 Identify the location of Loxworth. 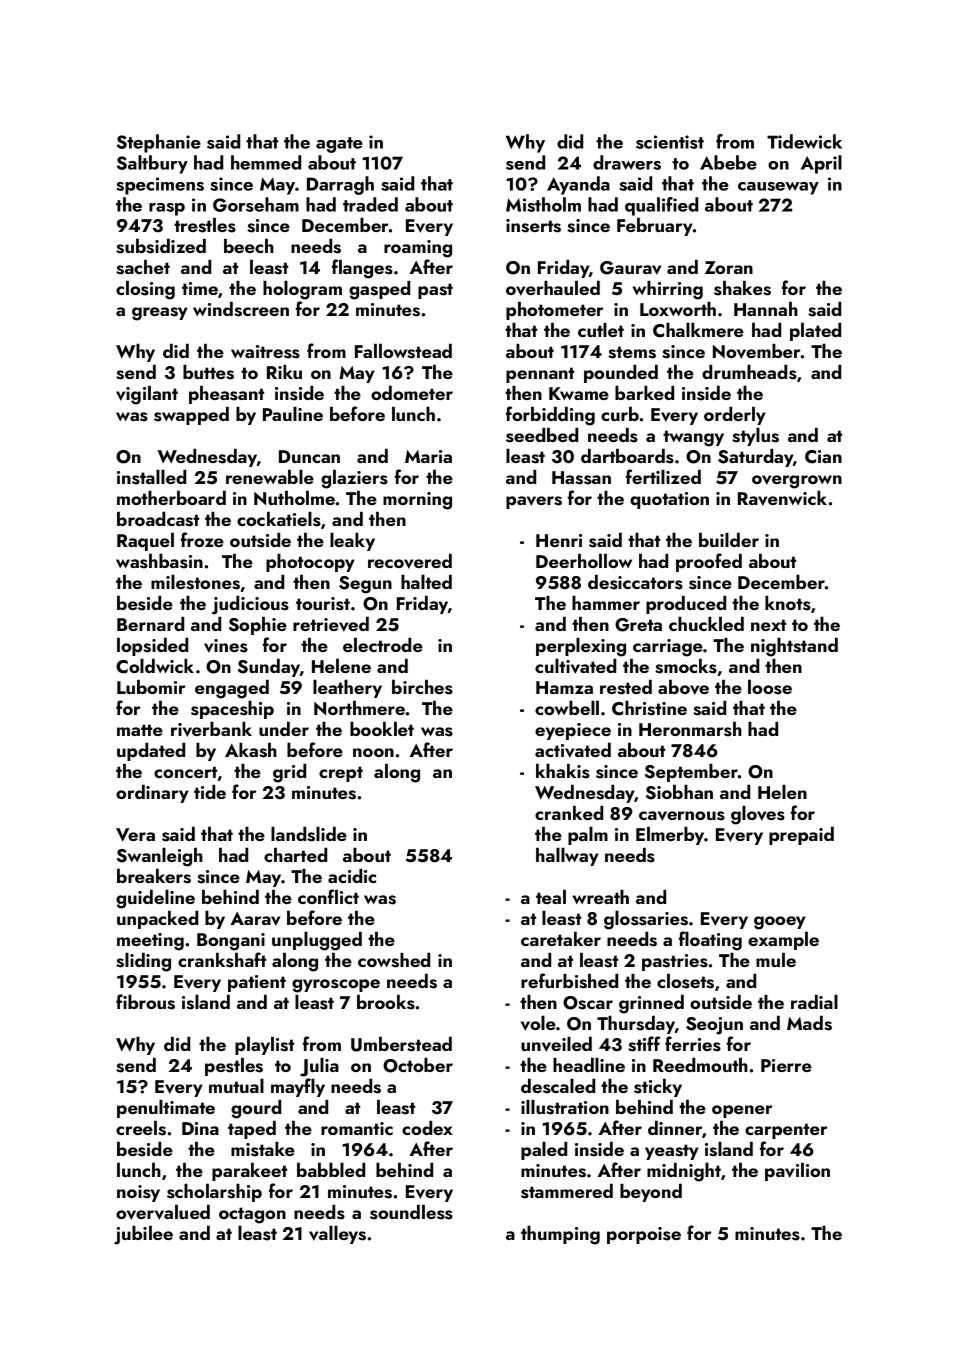
(678, 309).
